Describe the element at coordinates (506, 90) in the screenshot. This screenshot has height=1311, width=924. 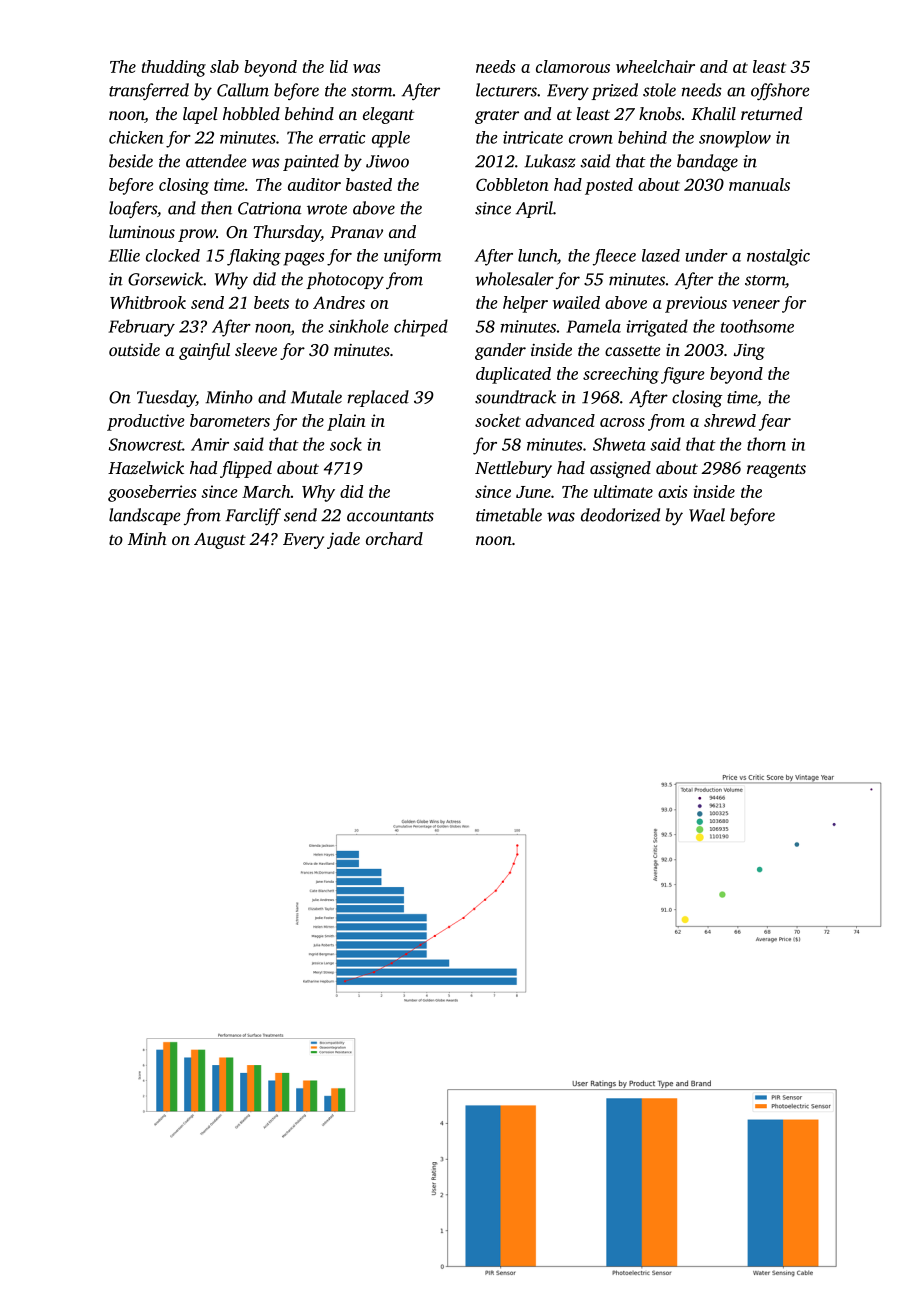
I see `lecturers` at that location.
